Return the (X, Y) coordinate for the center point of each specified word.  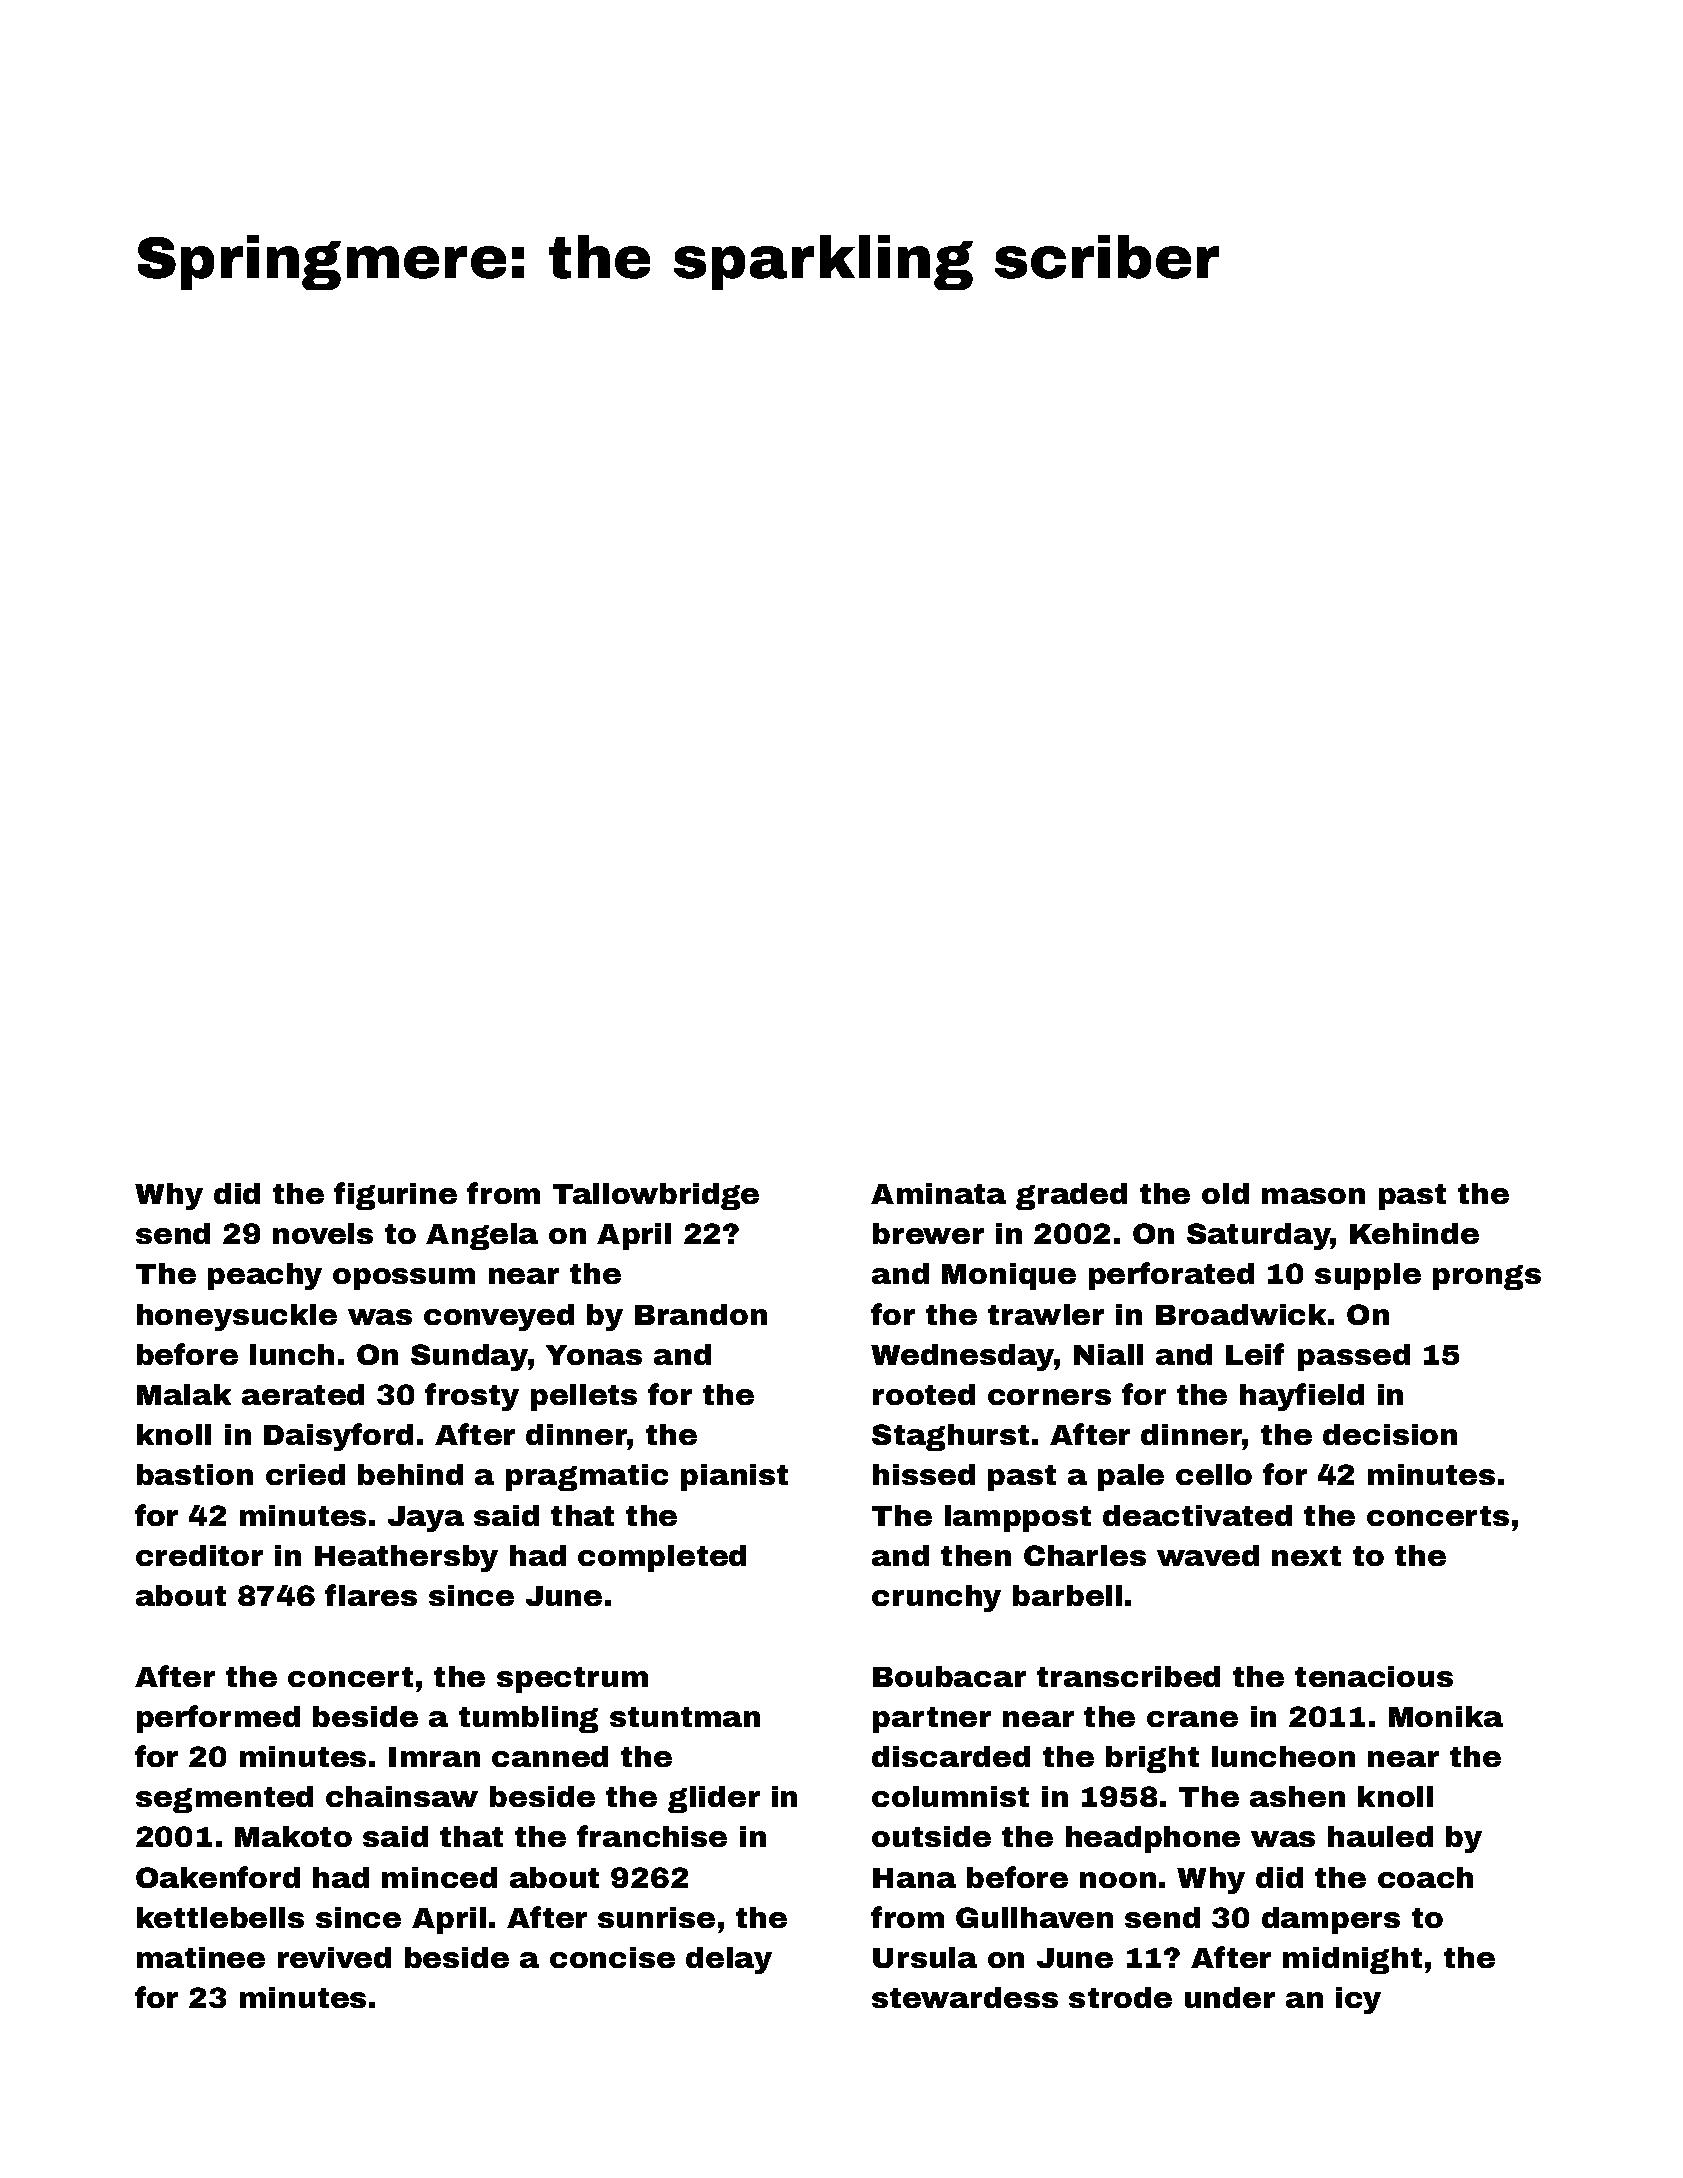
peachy (265, 1276)
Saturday (1259, 1236)
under (1230, 1997)
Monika (1446, 1716)
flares (371, 1595)
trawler (1046, 1314)
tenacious (1374, 1676)
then (976, 1555)
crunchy (936, 1598)
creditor (199, 1555)
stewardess (965, 1997)
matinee (201, 1957)
